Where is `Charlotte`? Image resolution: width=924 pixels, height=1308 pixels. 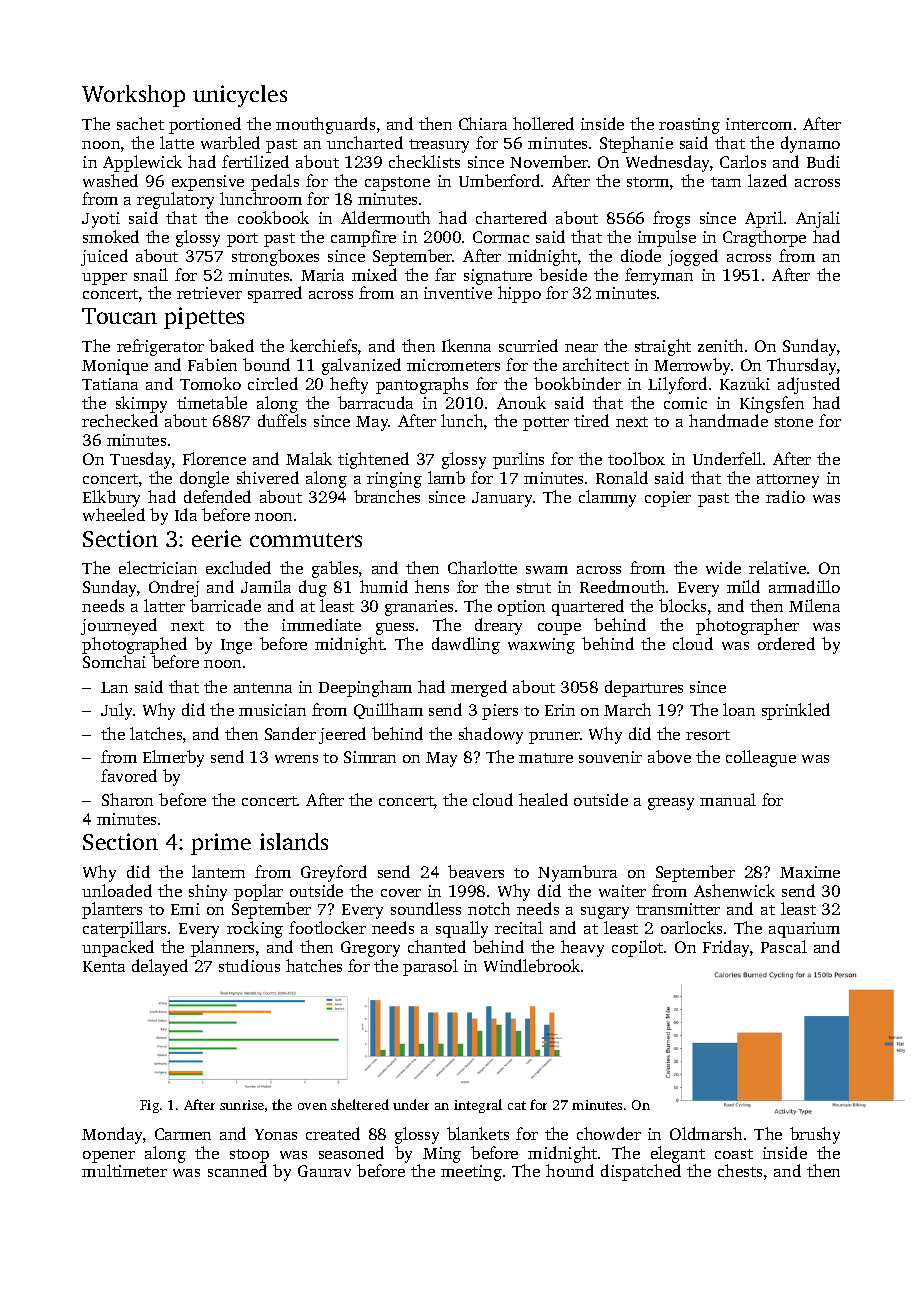 Charlotte is located at coordinates (482, 567).
